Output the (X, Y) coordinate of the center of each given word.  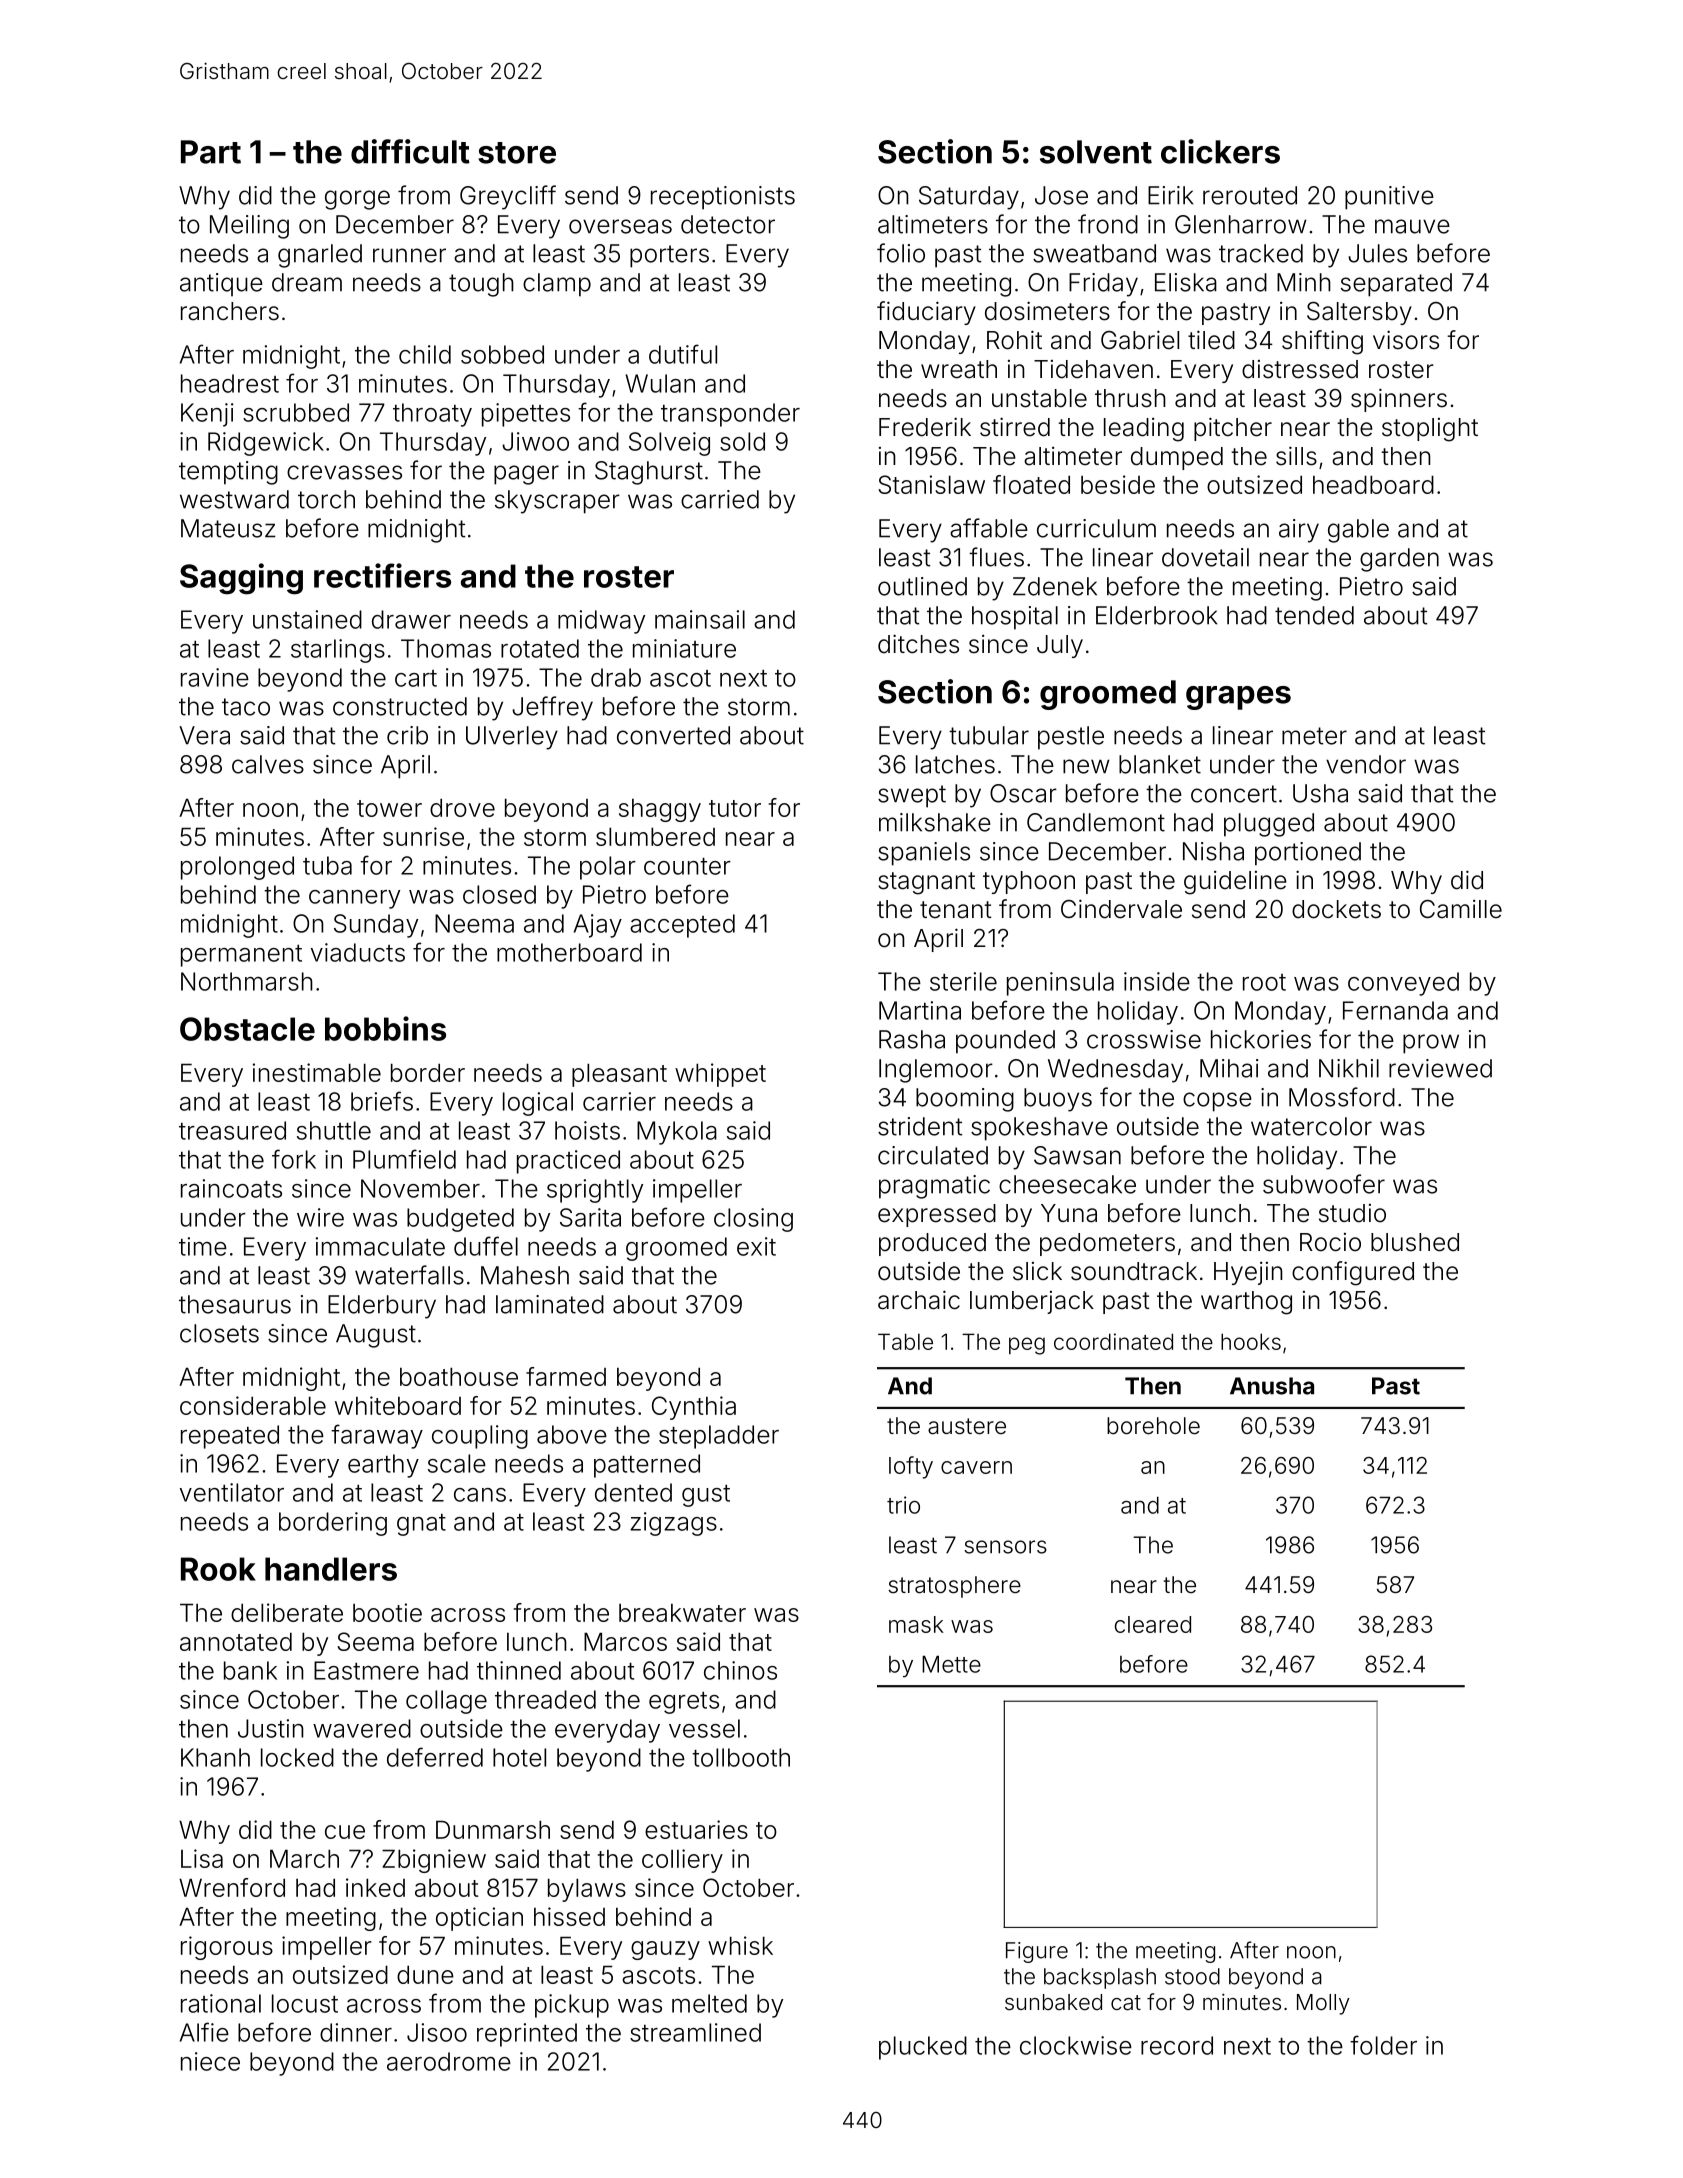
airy (1299, 531)
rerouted (1250, 195)
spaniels (924, 854)
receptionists (723, 198)
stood (1192, 1976)
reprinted (527, 2035)
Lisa (202, 1858)
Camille (1461, 909)
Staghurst (649, 473)
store (517, 153)
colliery (682, 1861)
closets (219, 1333)
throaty (432, 415)
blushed (1415, 1242)
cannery (354, 899)
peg (1027, 1346)
